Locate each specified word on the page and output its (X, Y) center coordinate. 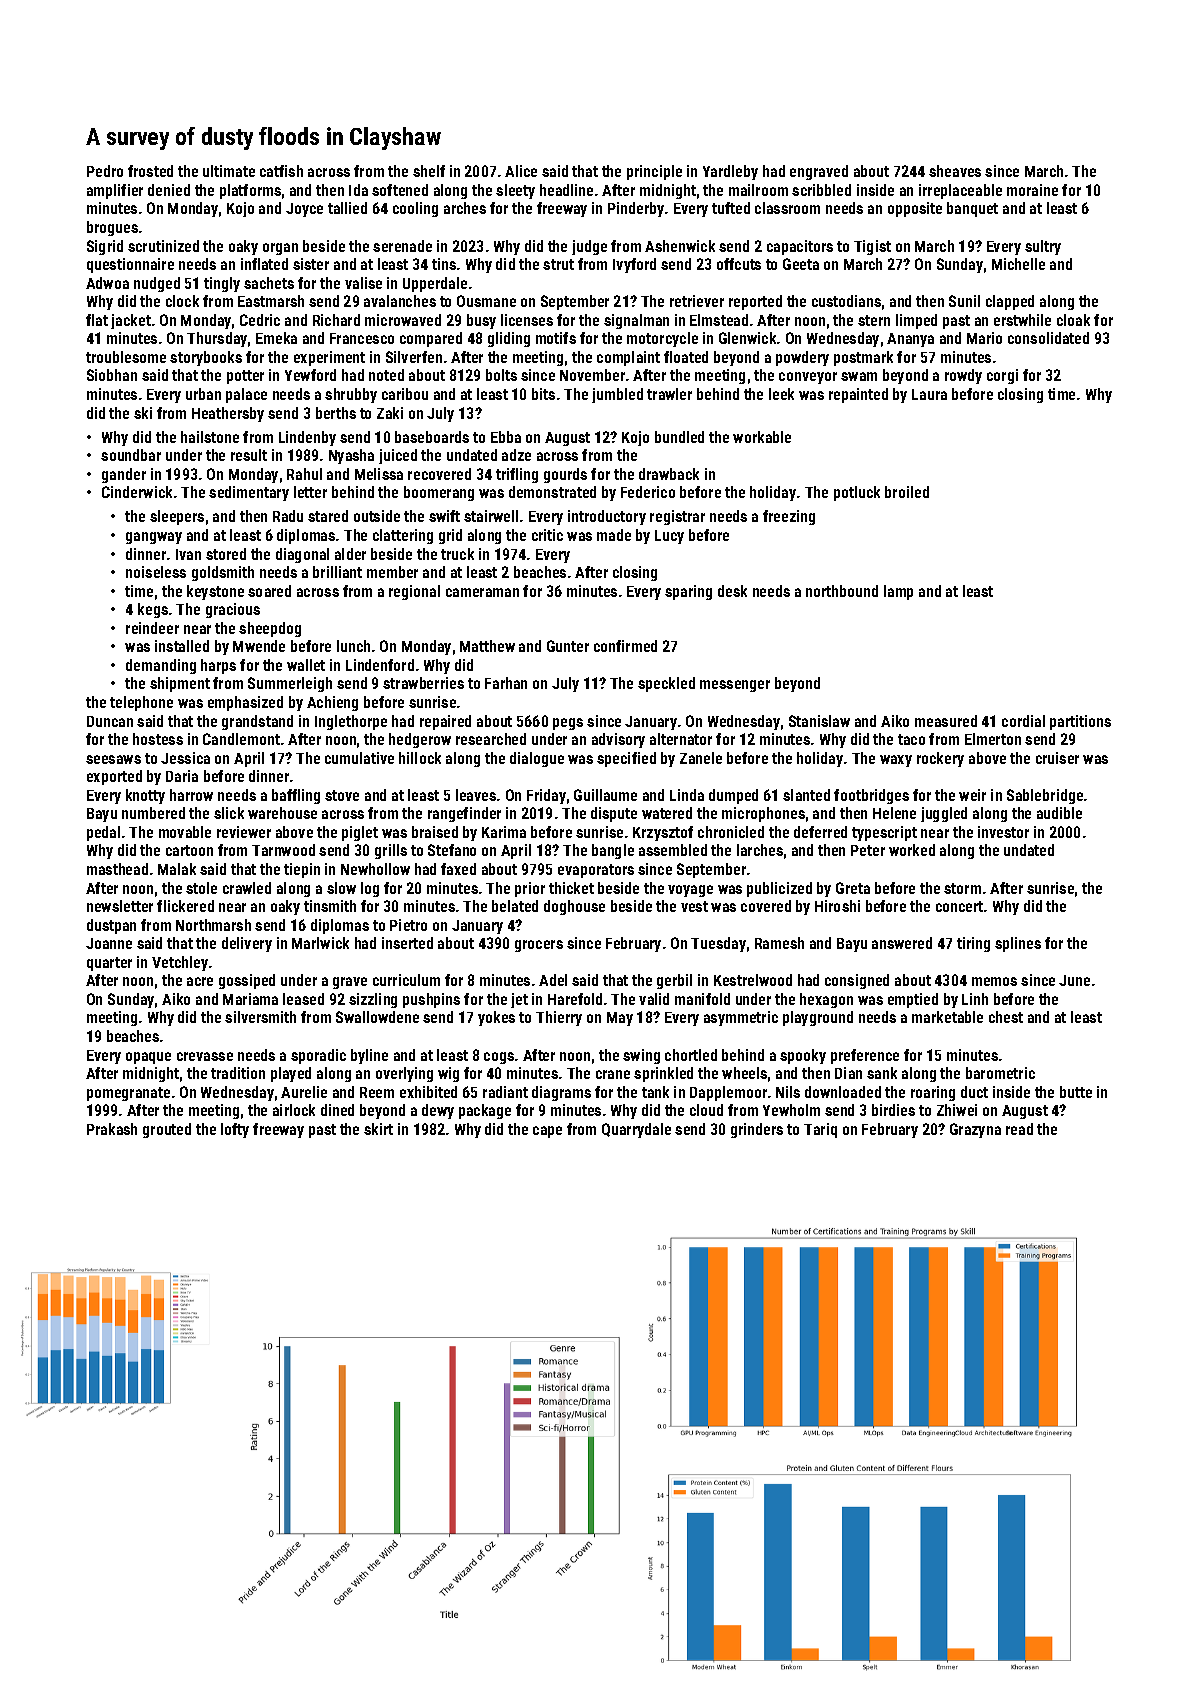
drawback (669, 474)
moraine (1032, 190)
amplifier (115, 191)
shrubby (351, 395)
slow (341, 888)
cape (547, 1132)
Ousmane (486, 301)
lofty (235, 1130)
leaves (476, 795)
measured (946, 721)
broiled (907, 492)
